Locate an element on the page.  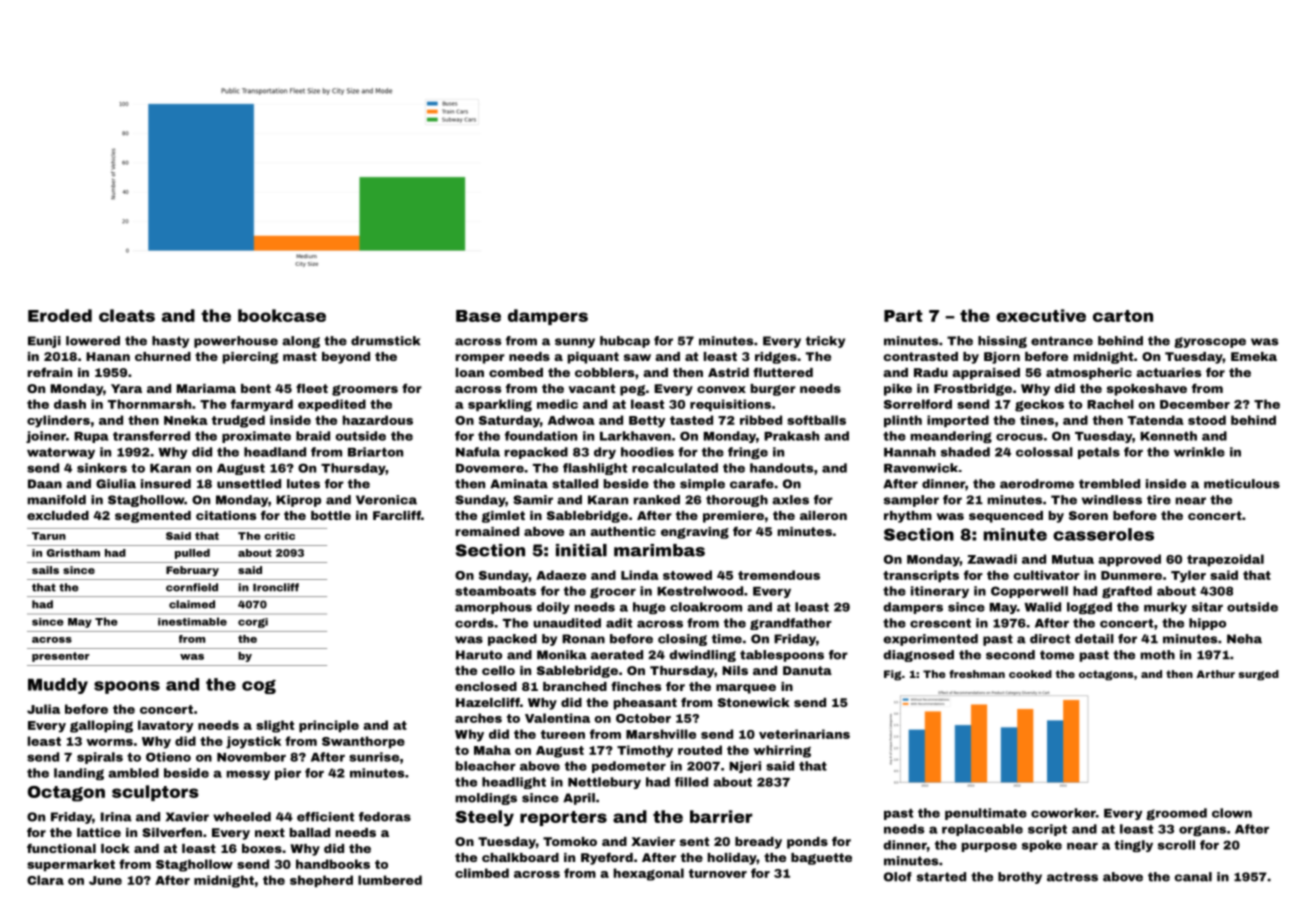
ridges is located at coordinates (776, 358).
